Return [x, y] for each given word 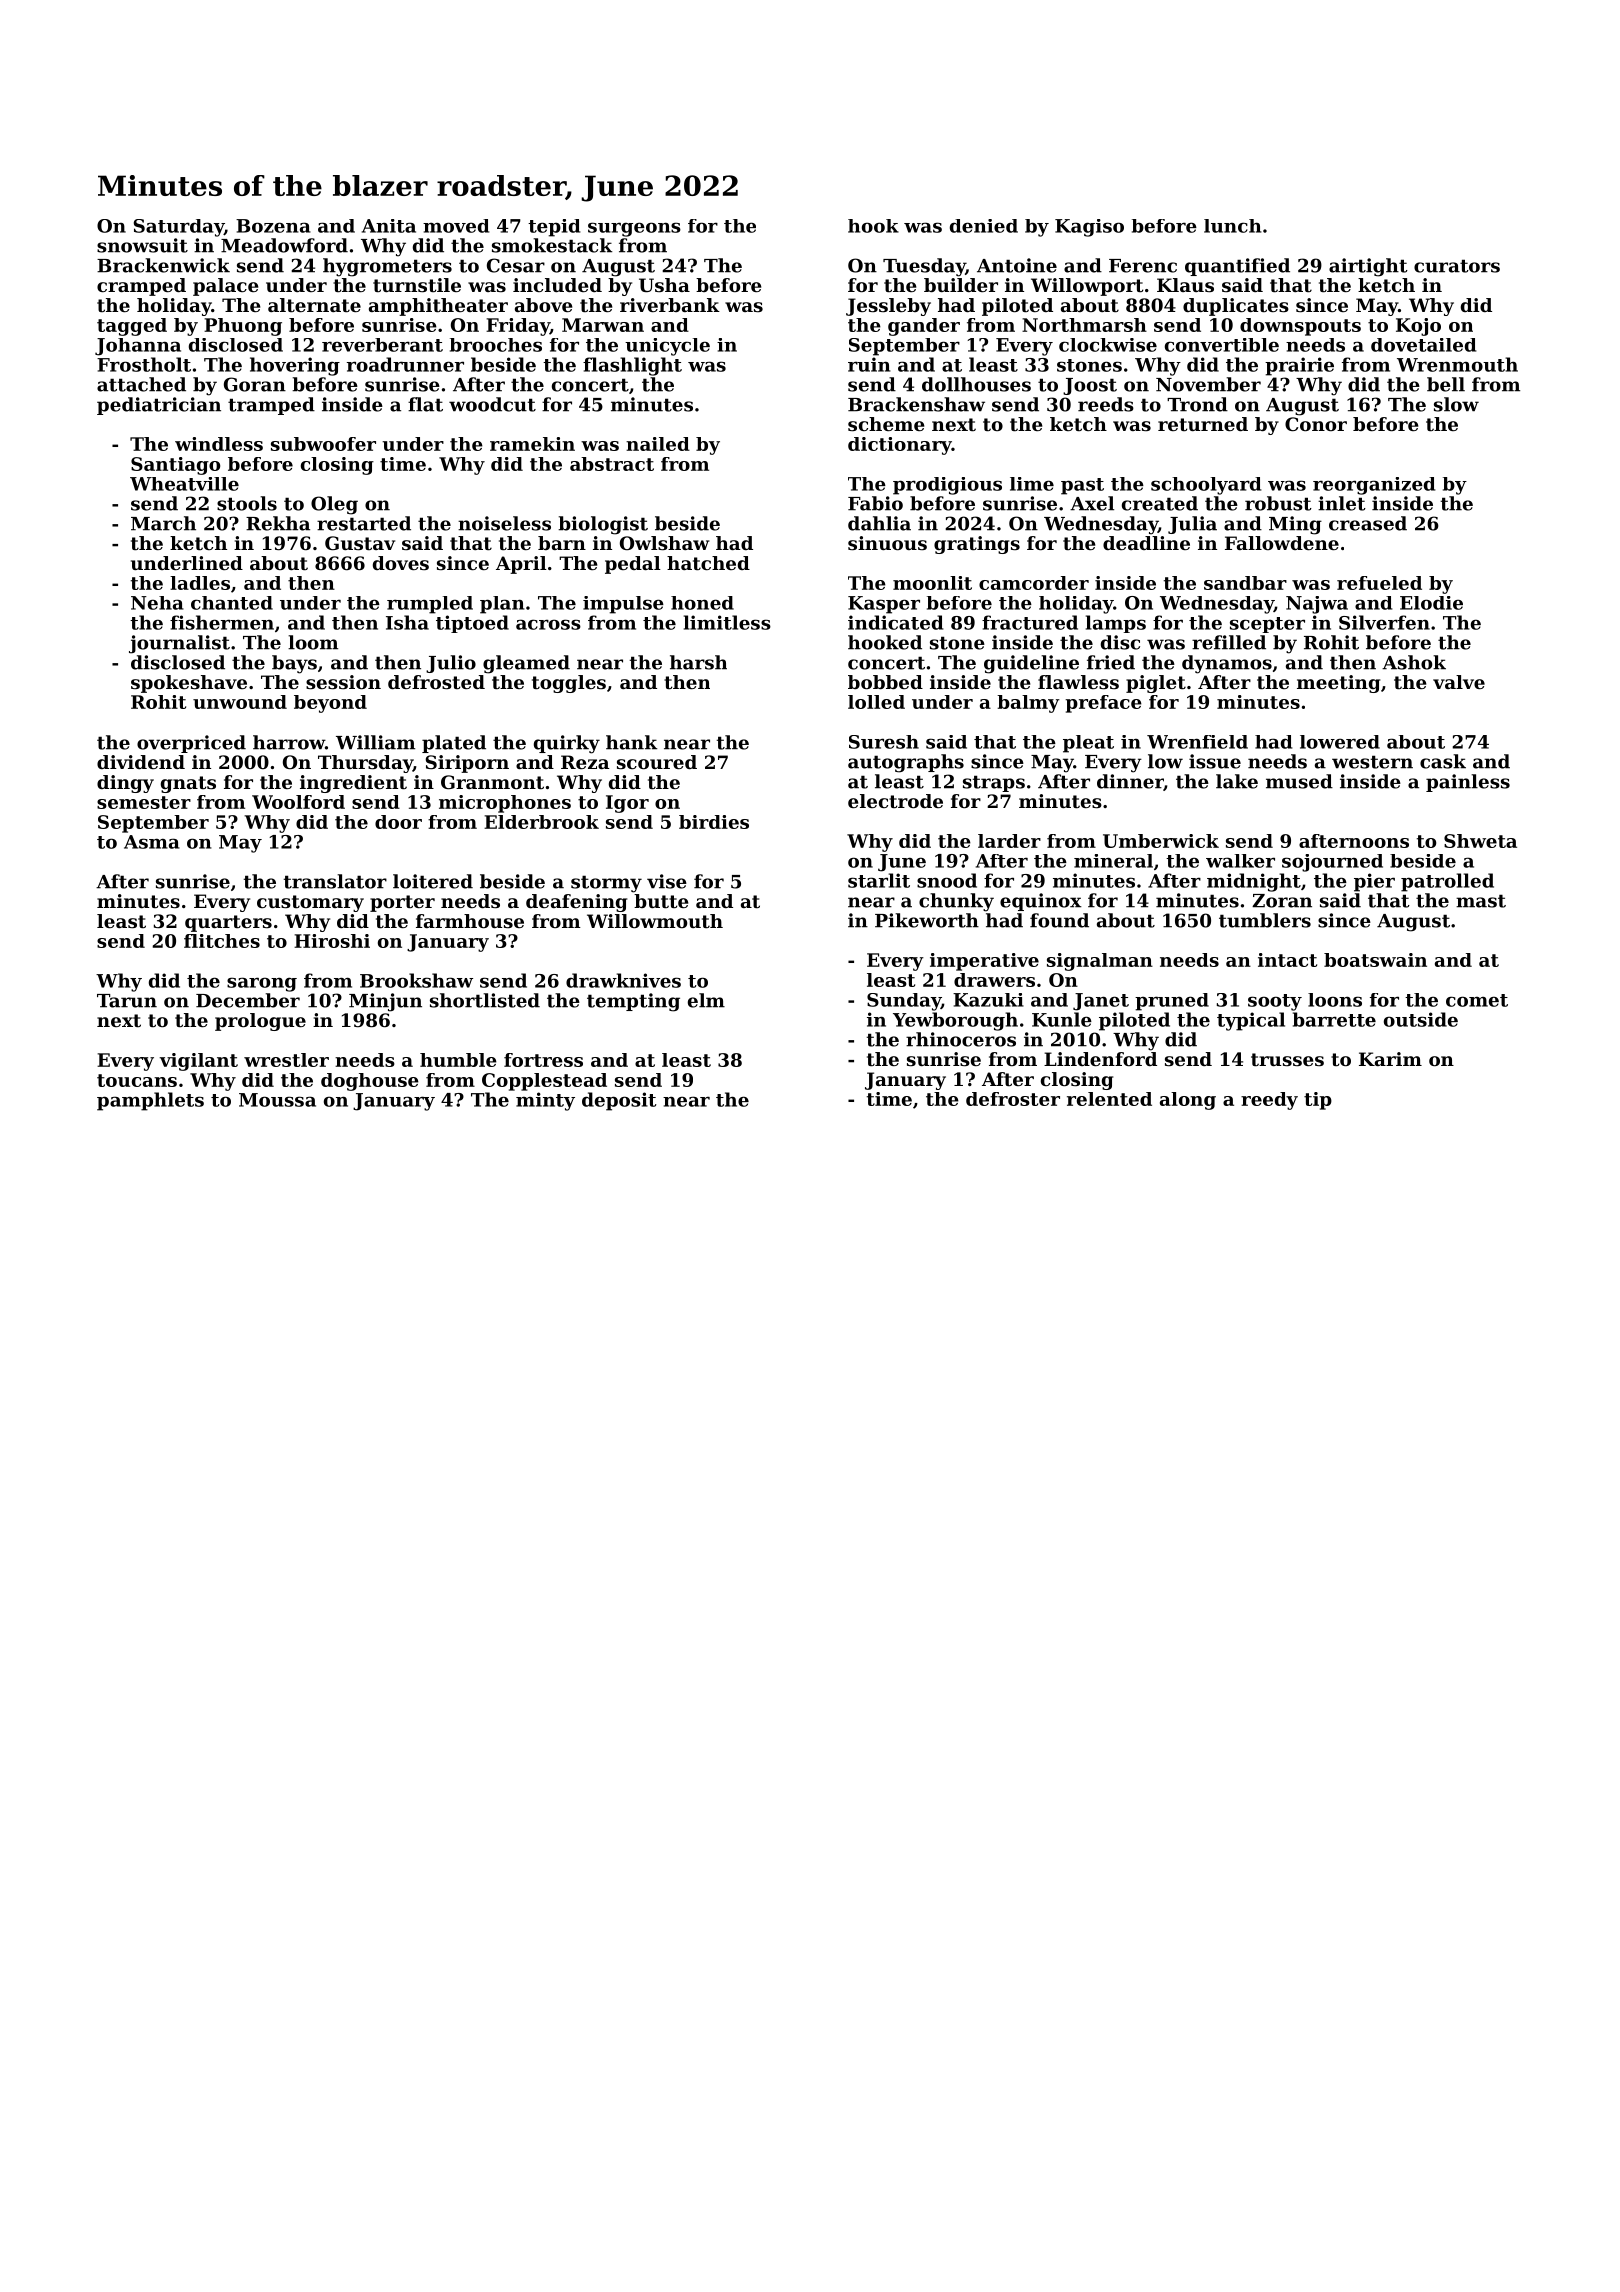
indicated [895, 622]
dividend [141, 762]
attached [141, 384]
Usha [664, 285]
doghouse [370, 1082]
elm [706, 1000]
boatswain [1375, 960]
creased [1368, 523]
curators [1457, 266]
